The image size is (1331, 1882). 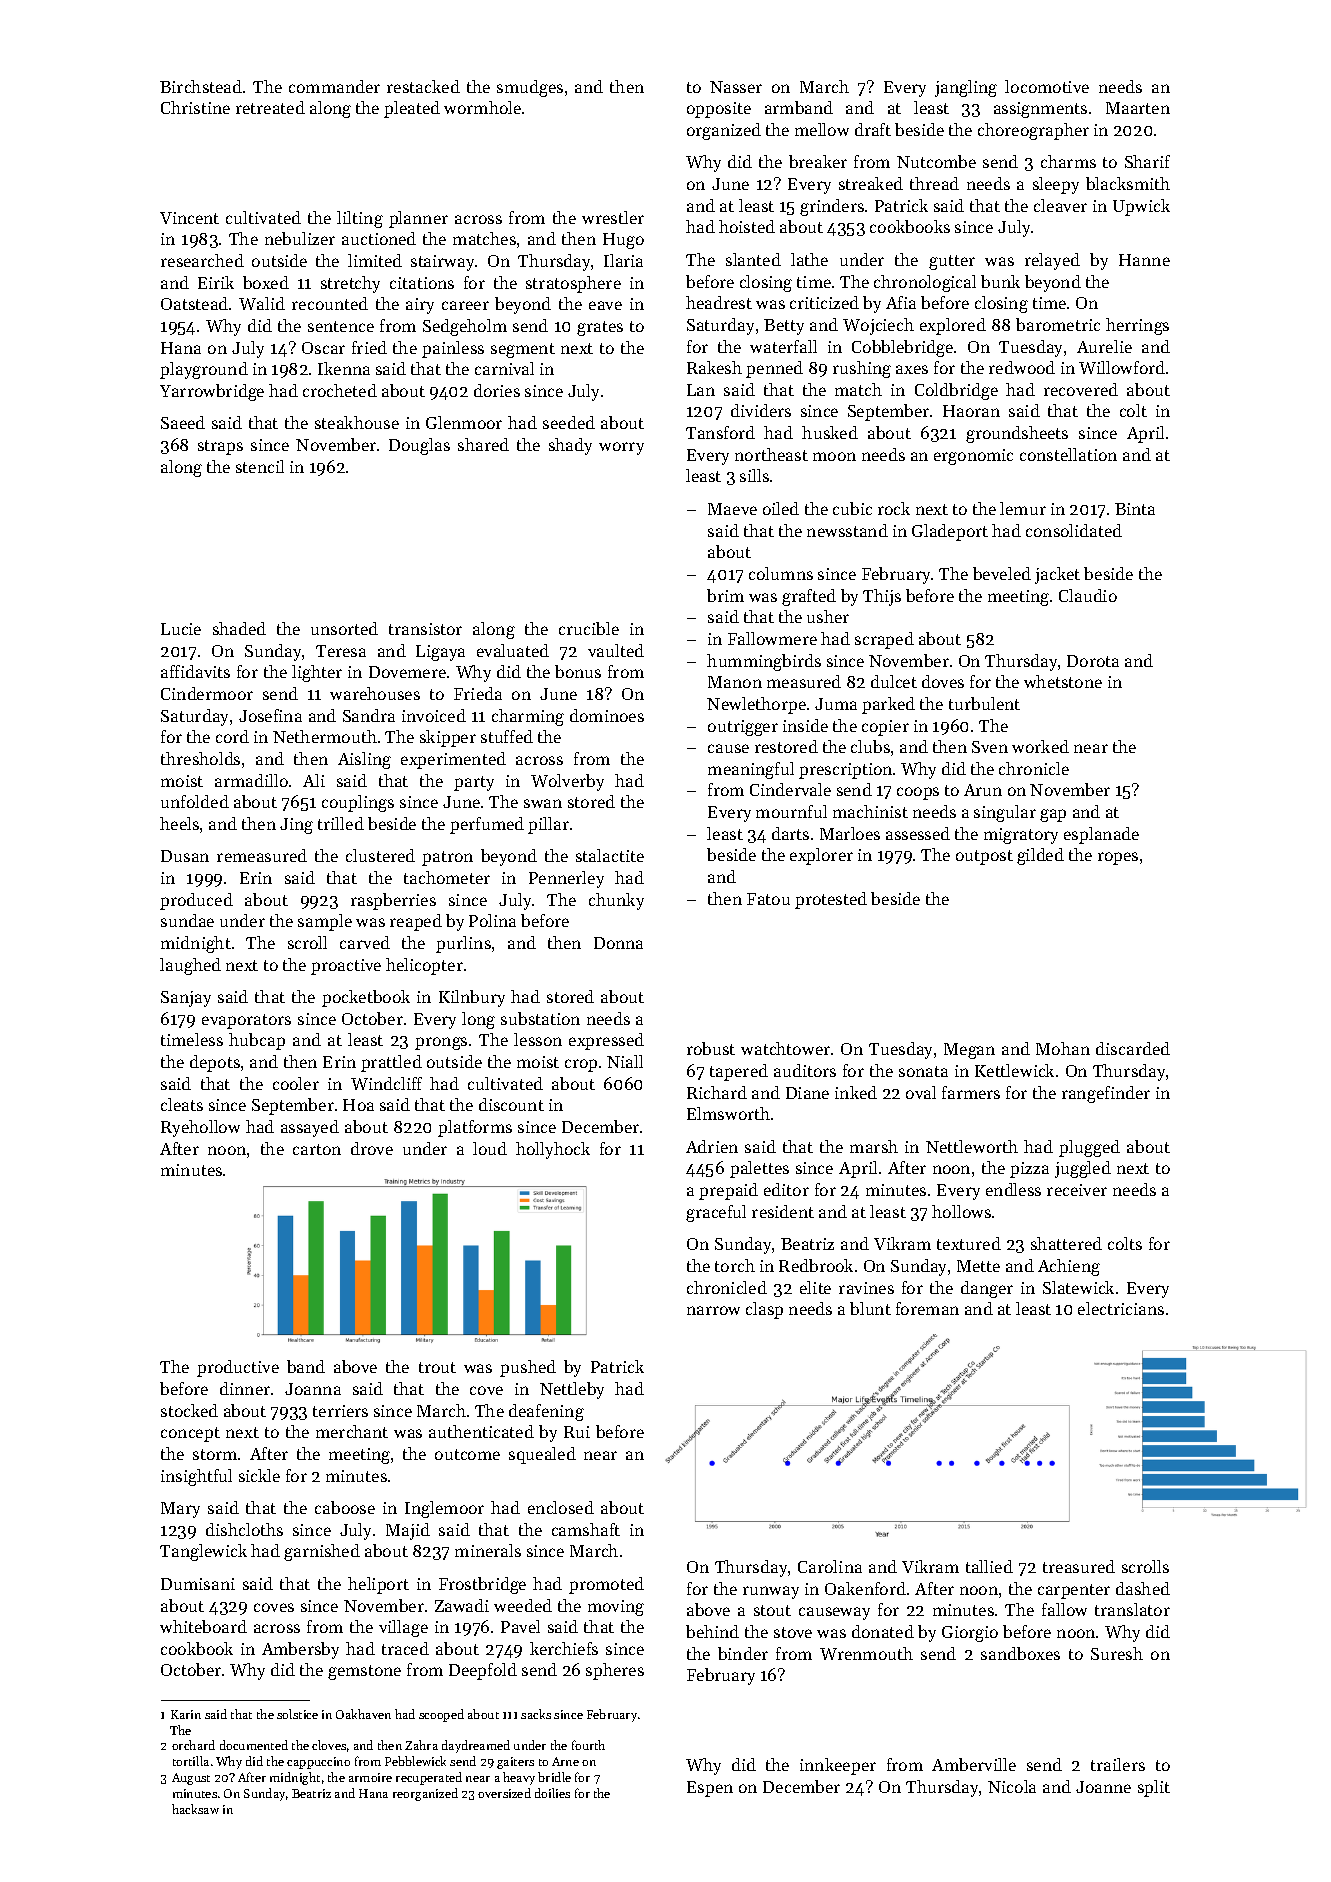 What do you see at coordinates (1052, 261) in the screenshot?
I see `relayed` at bounding box center [1052, 261].
